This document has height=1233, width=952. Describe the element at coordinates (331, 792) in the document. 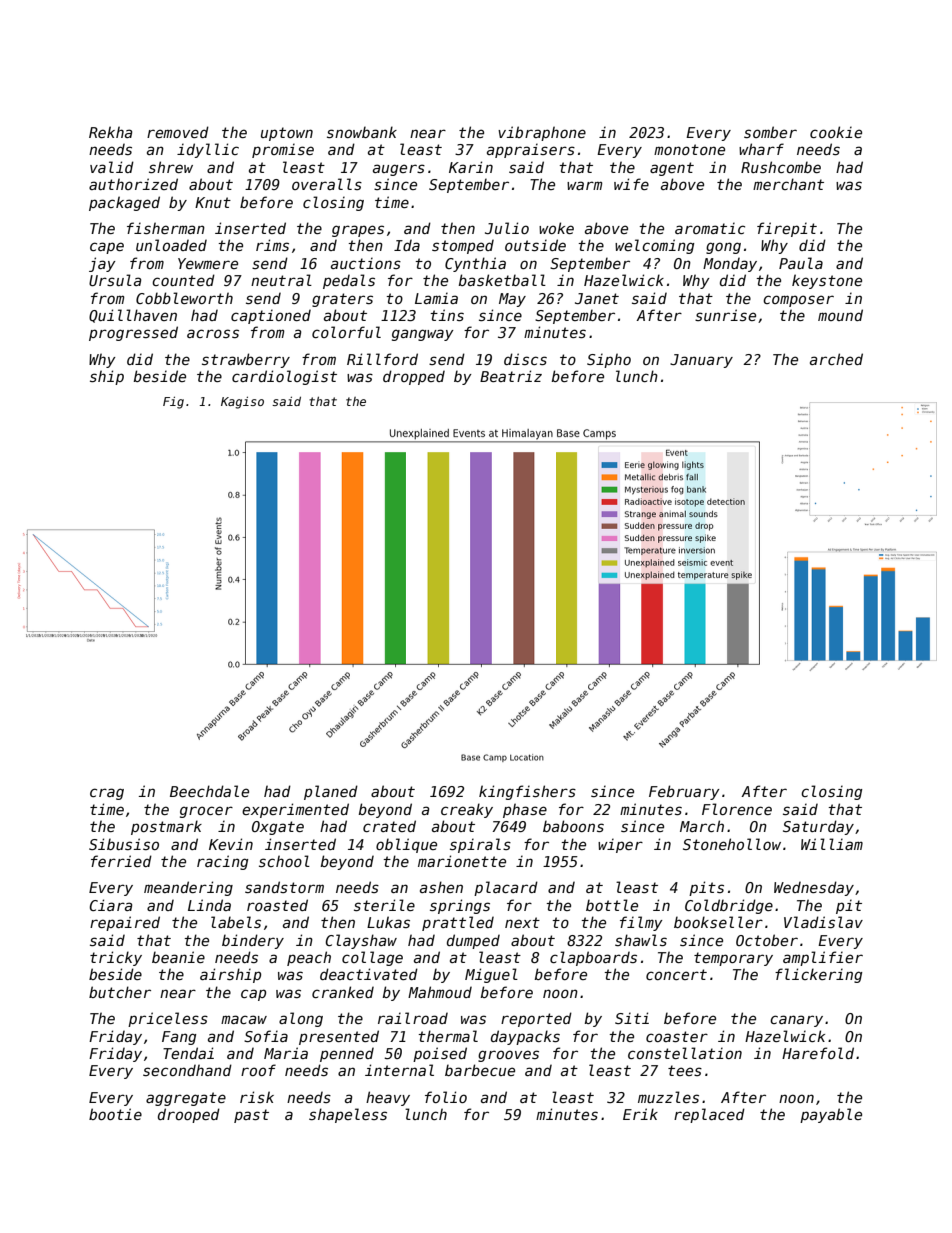

I see `planed` at that location.
